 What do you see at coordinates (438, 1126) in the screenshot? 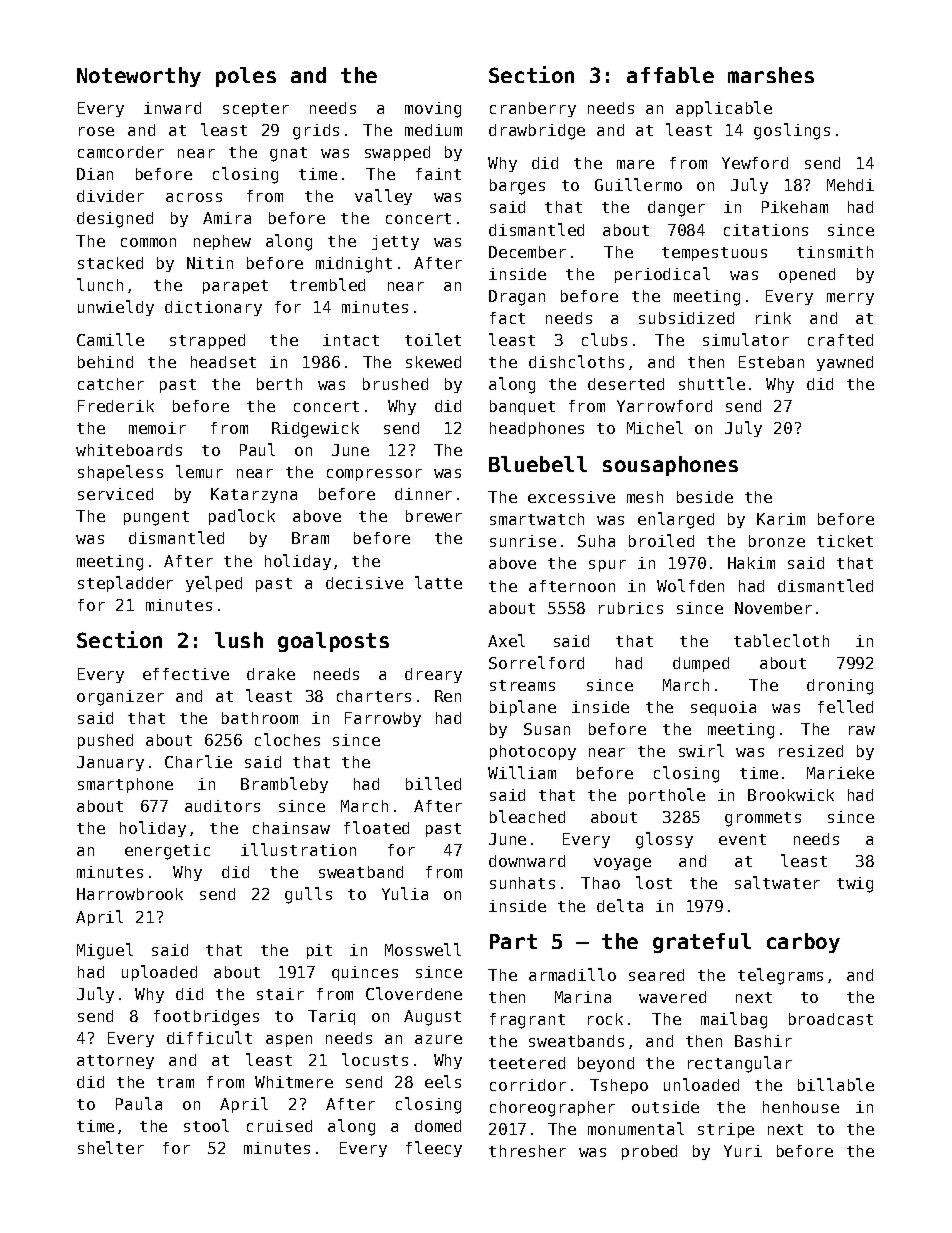
I see `domed` at bounding box center [438, 1126].
